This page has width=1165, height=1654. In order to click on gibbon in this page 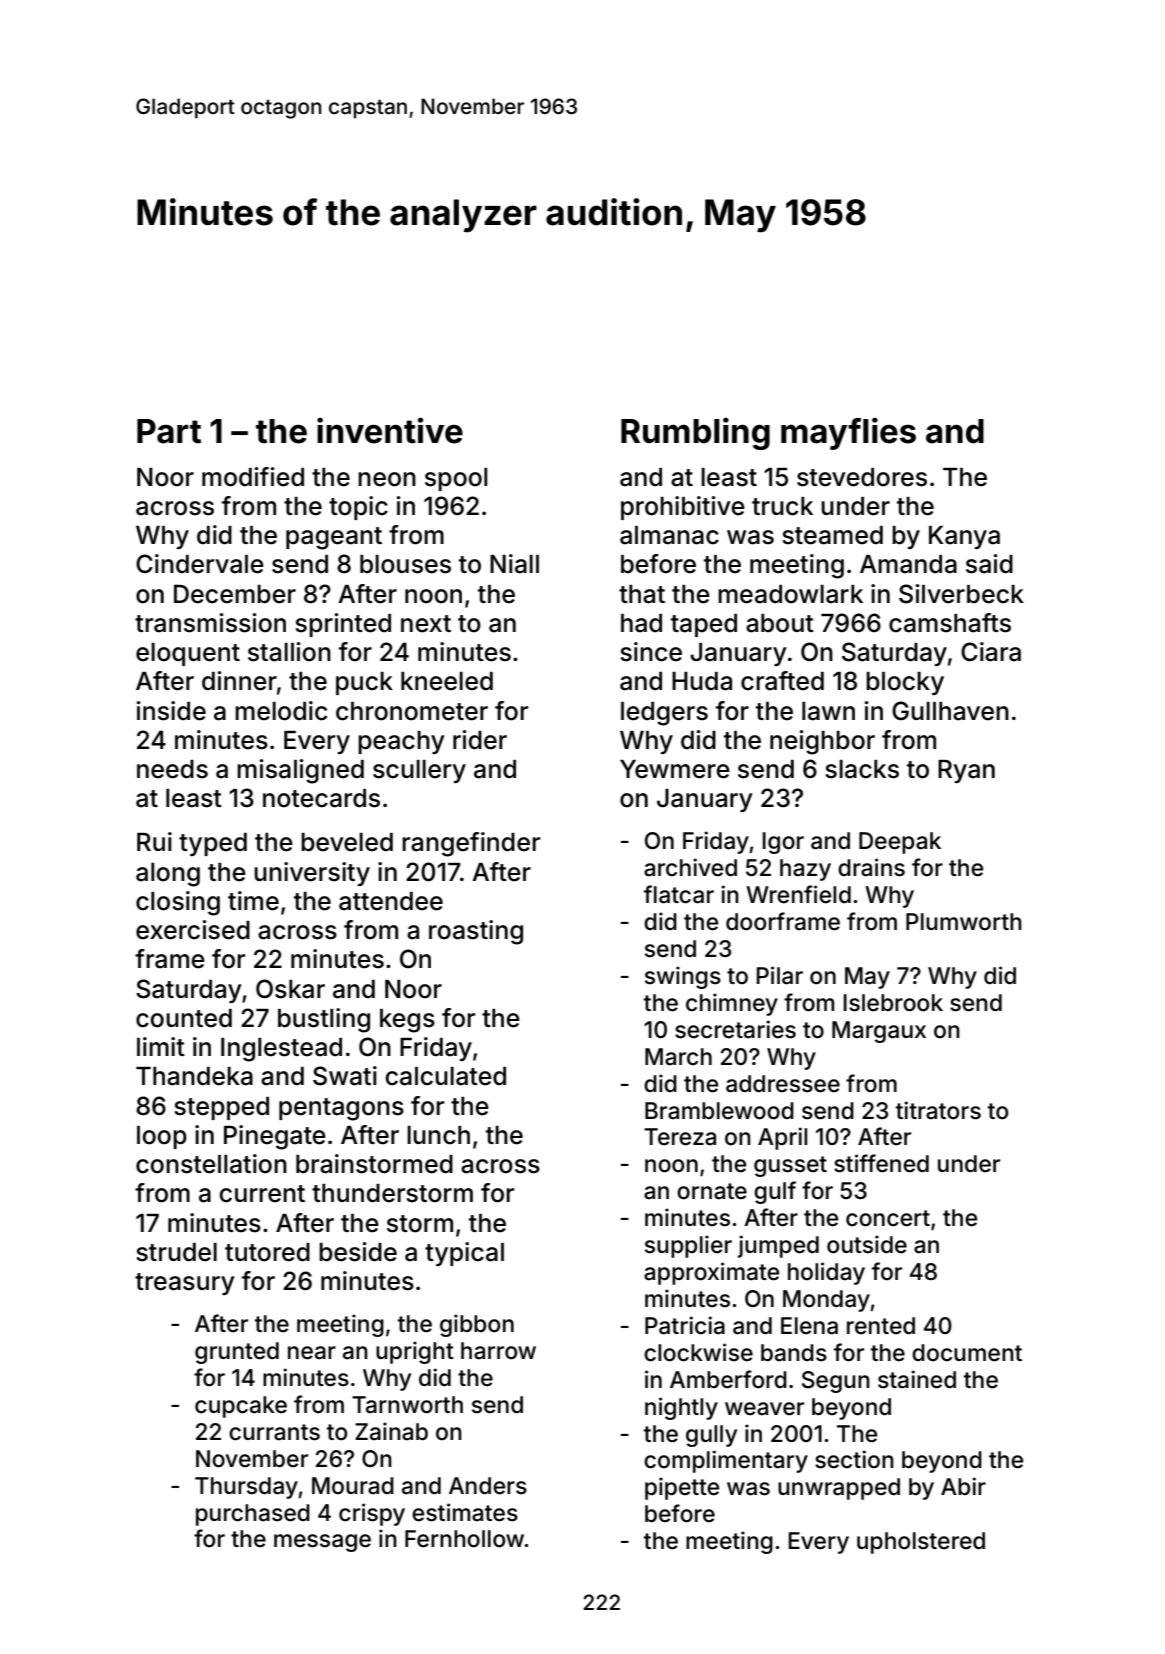, I will do `click(477, 1325)`.
